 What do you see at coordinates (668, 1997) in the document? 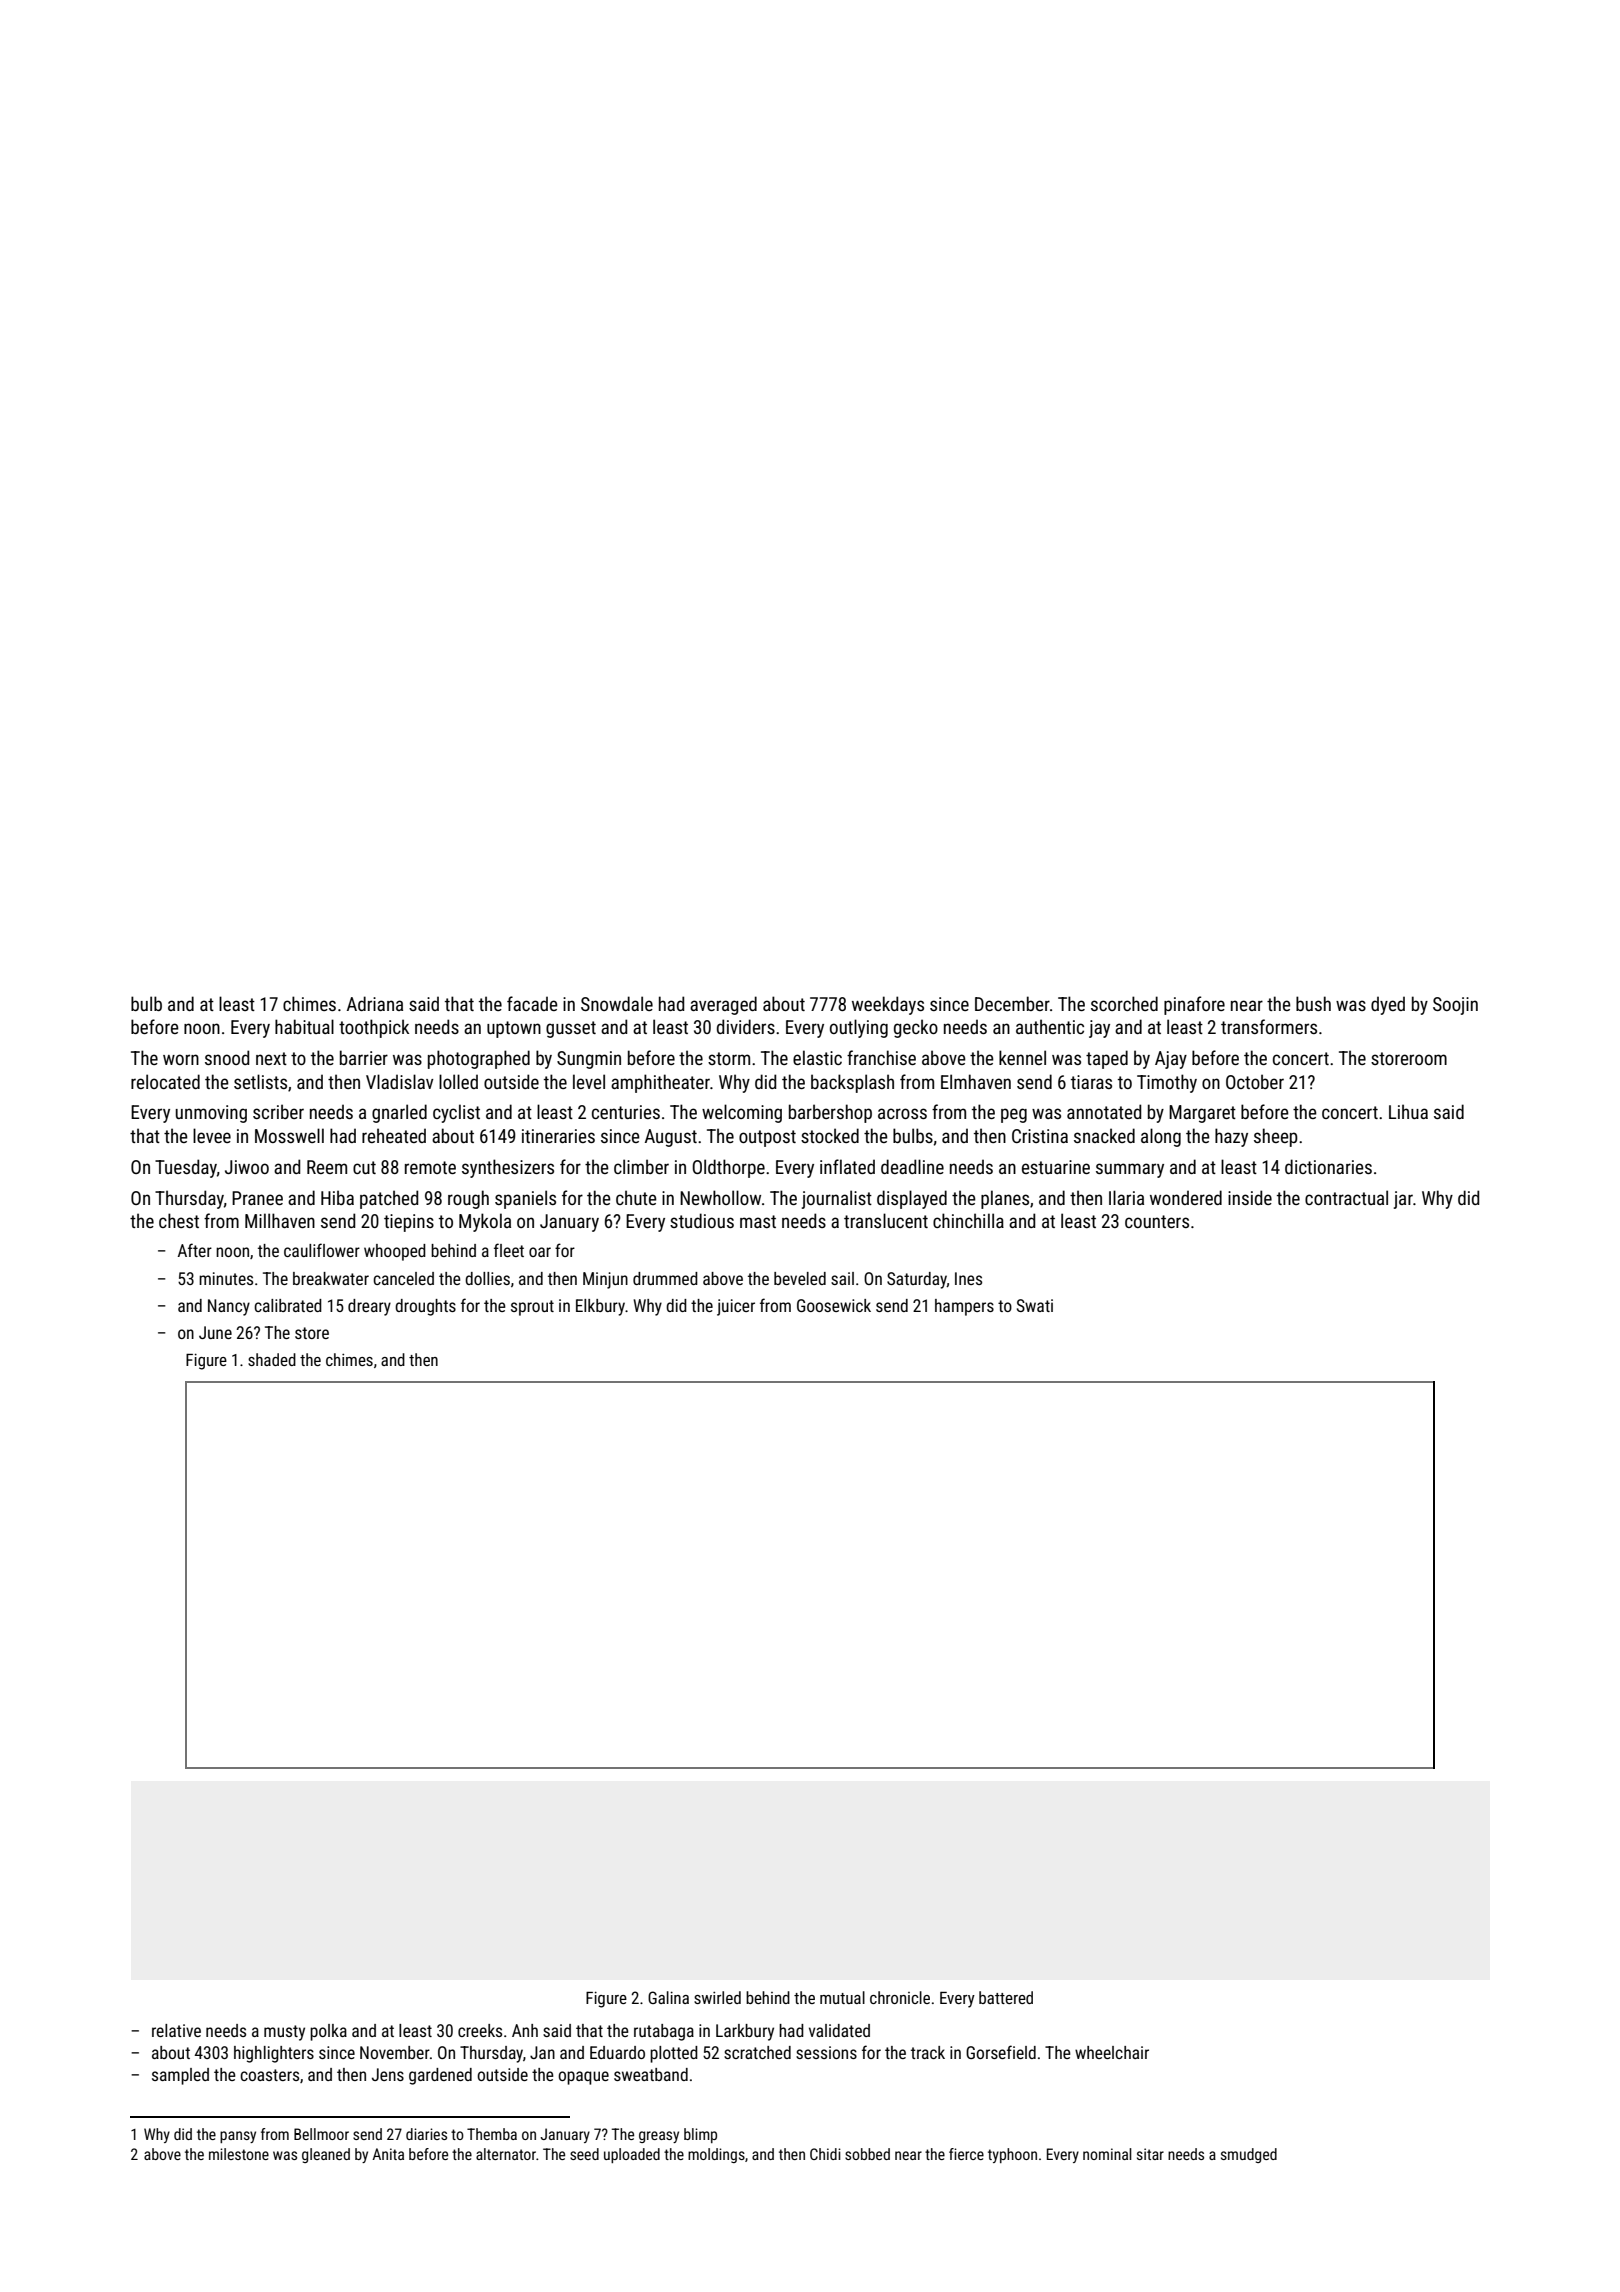
I see `Galina` at bounding box center [668, 1997].
